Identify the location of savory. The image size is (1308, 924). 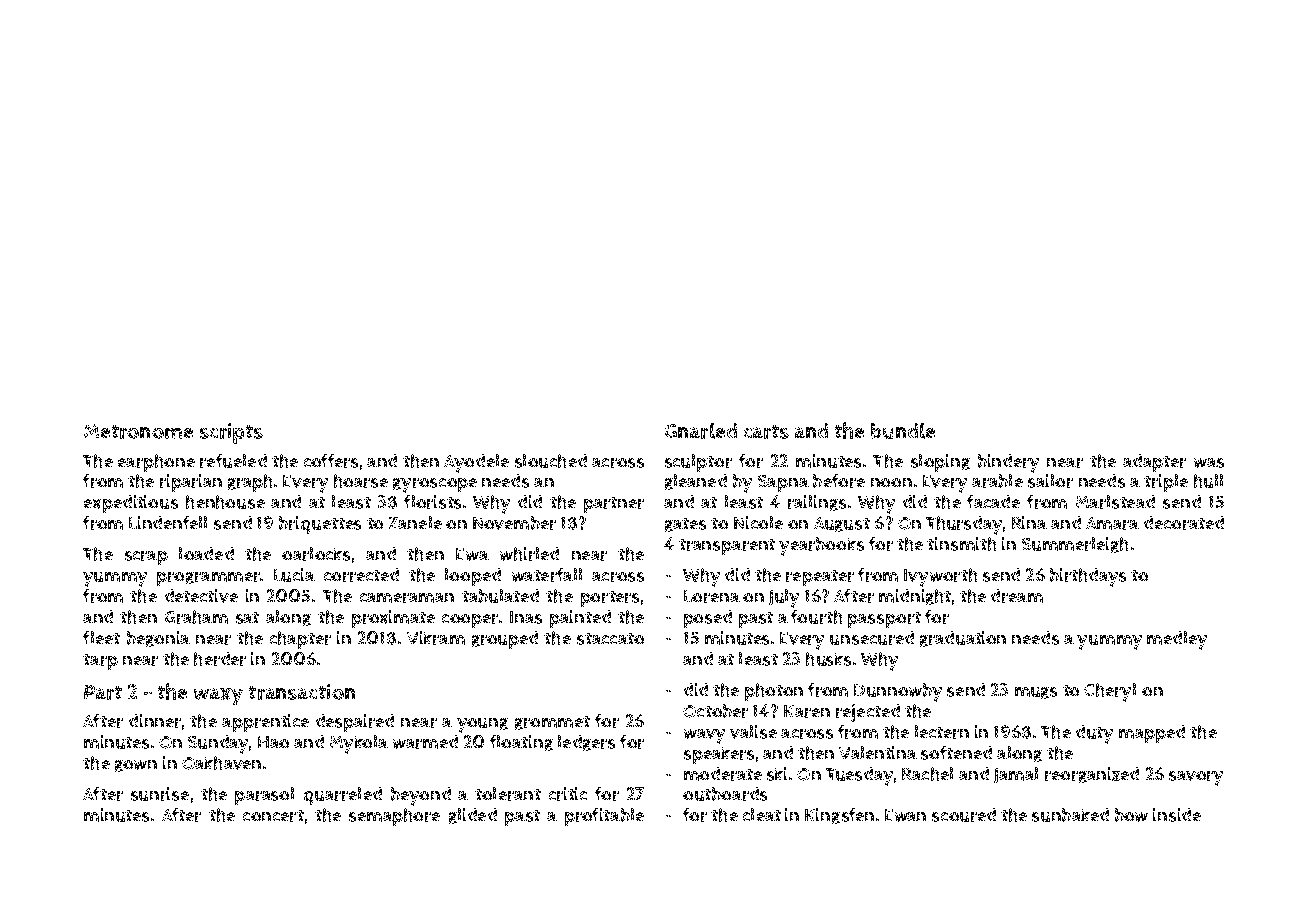
(1196, 778).
